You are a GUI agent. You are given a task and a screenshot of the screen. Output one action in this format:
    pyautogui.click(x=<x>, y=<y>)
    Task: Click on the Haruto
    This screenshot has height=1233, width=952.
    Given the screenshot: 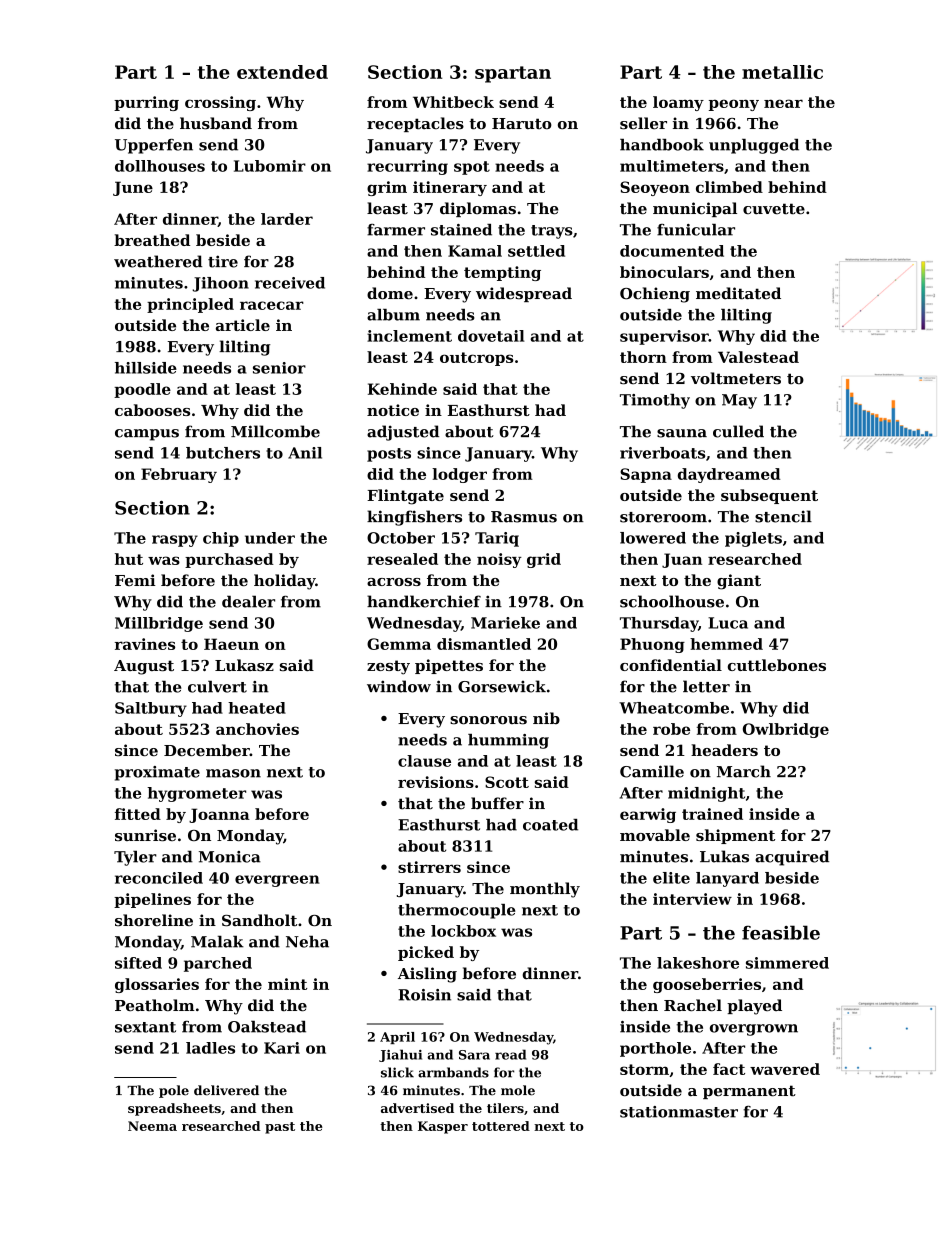 What is the action you would take?
    pyautogui.click(x=522, y=124)
